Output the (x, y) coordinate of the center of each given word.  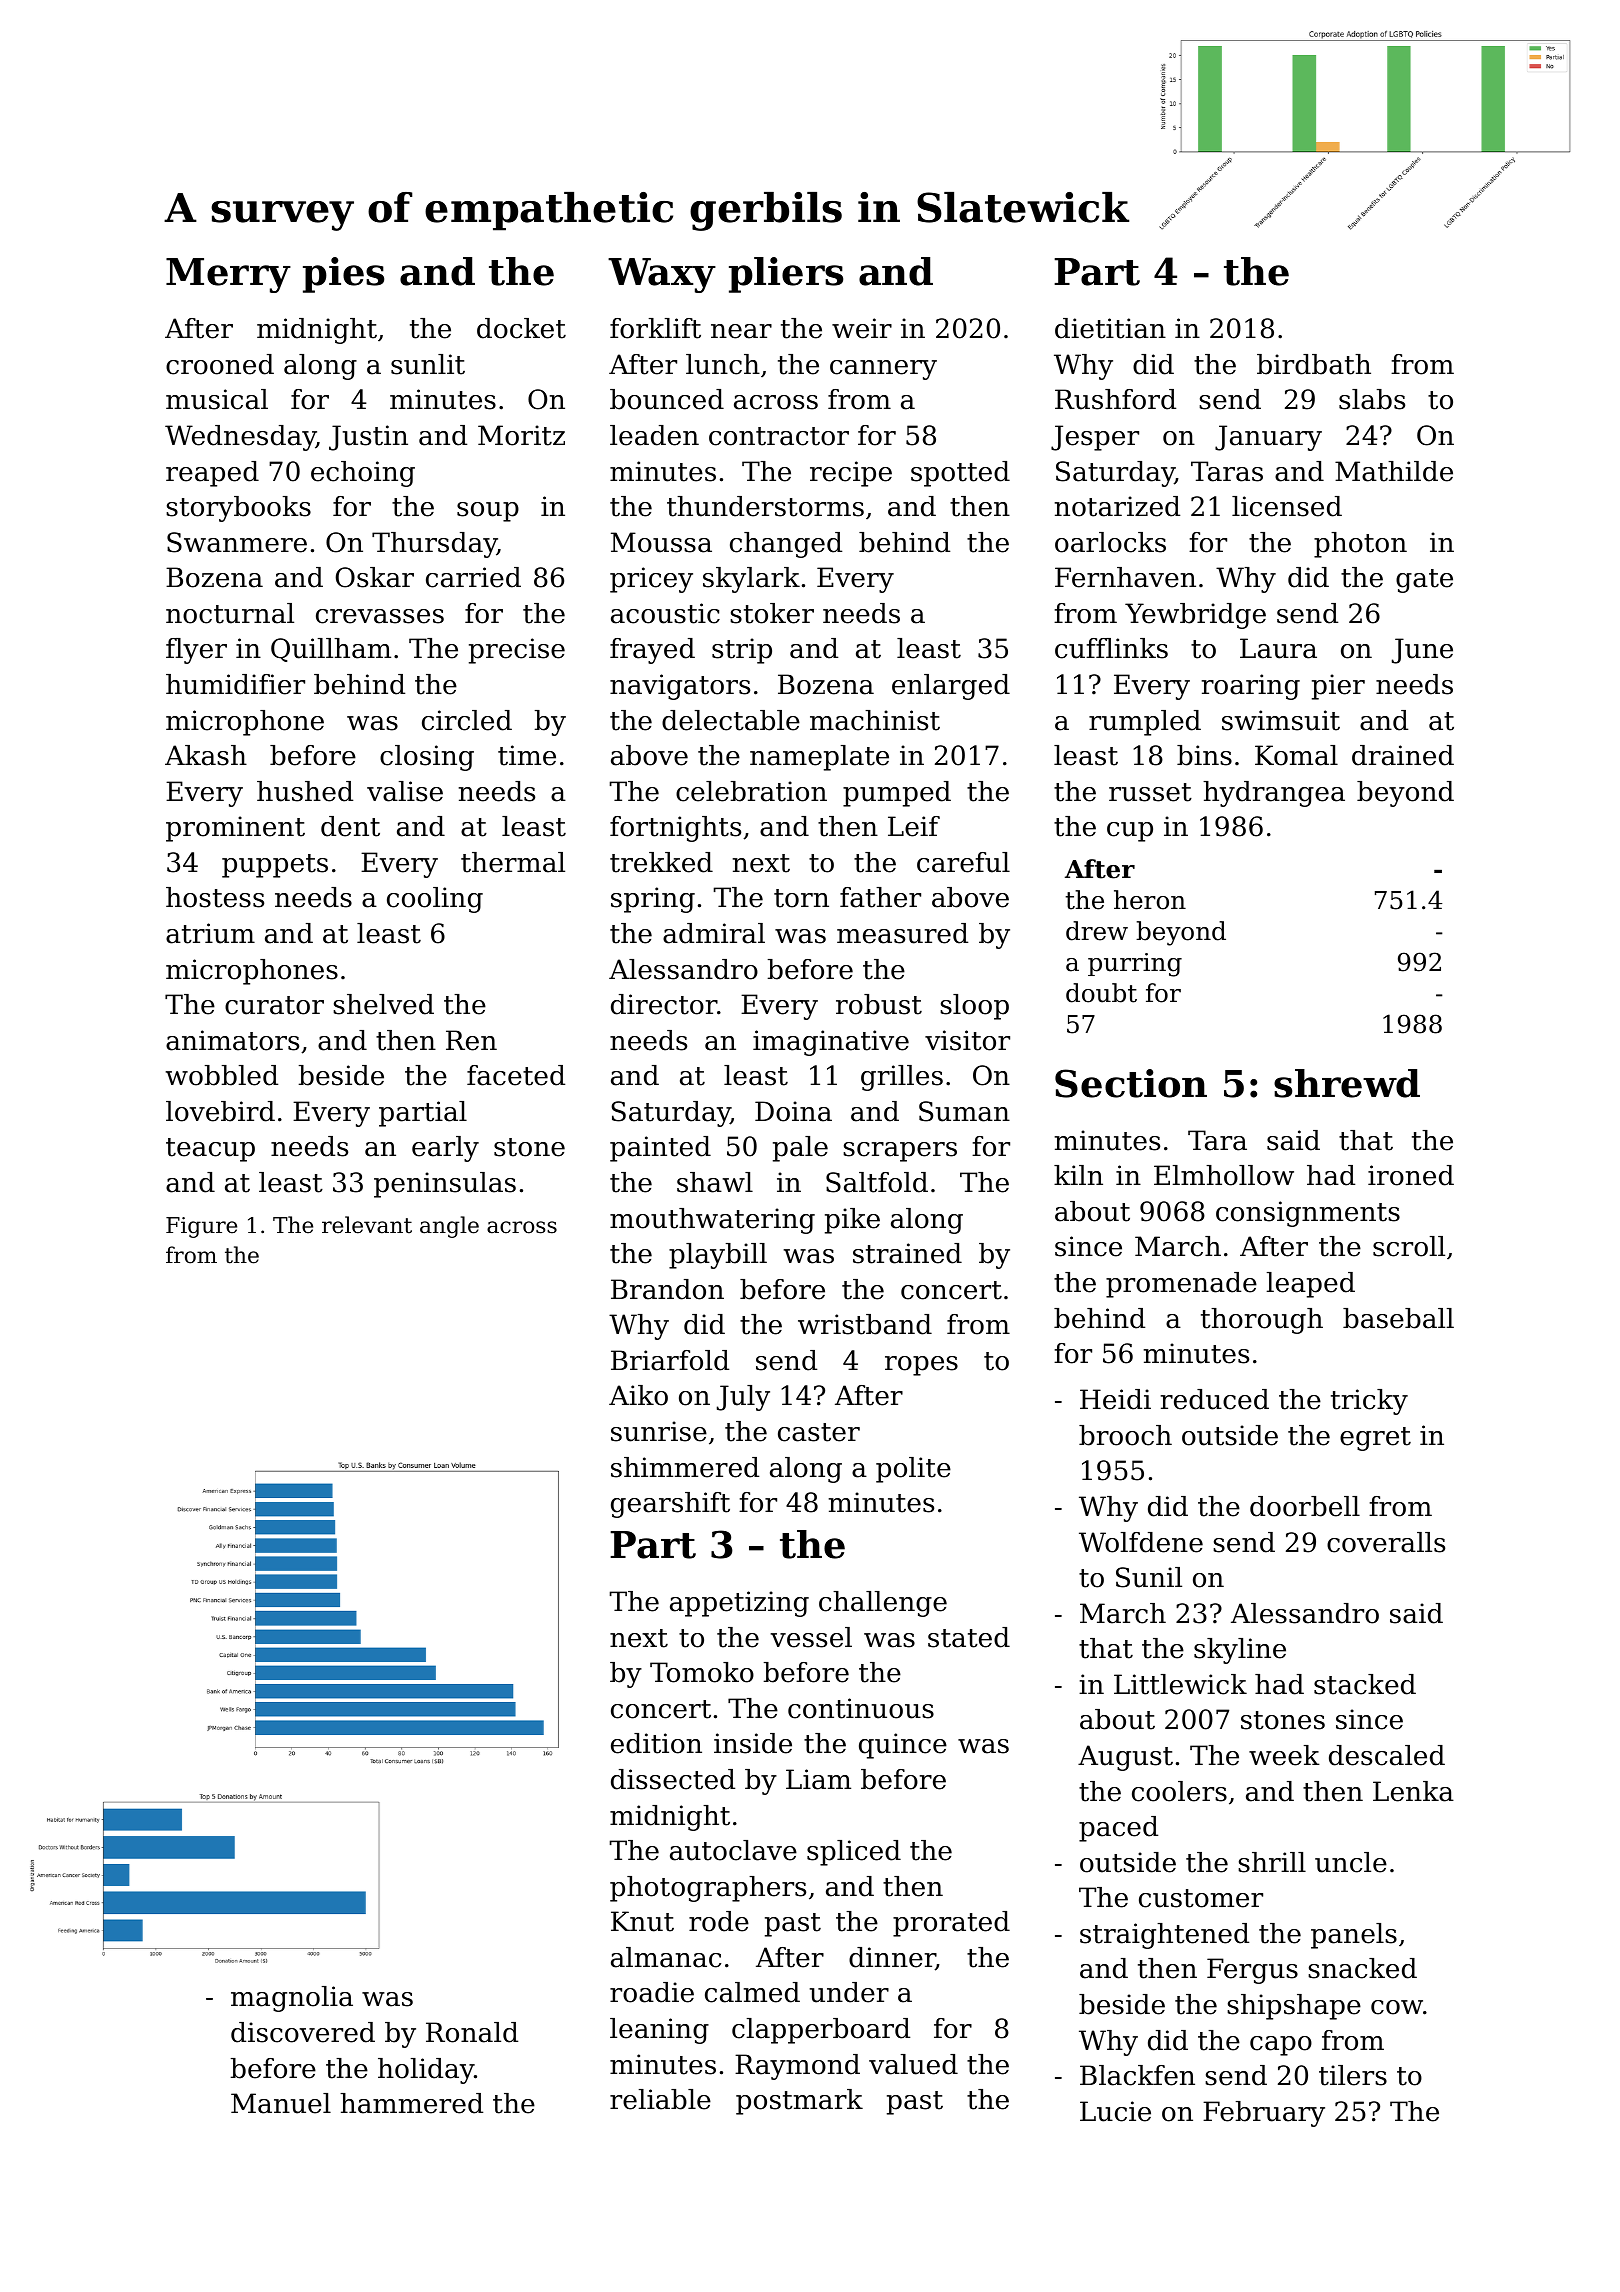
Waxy (662, 275)
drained (1403, 755)
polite (913, 1470)
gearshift (670, 1505)
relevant (367, 1225)
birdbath (1314, 364)
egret (1375, 1439)
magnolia (292, 1999)
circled (467, 720)
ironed (1411, 1175)
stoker (772, 613)
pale (800, 1149)
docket (521, 328)
